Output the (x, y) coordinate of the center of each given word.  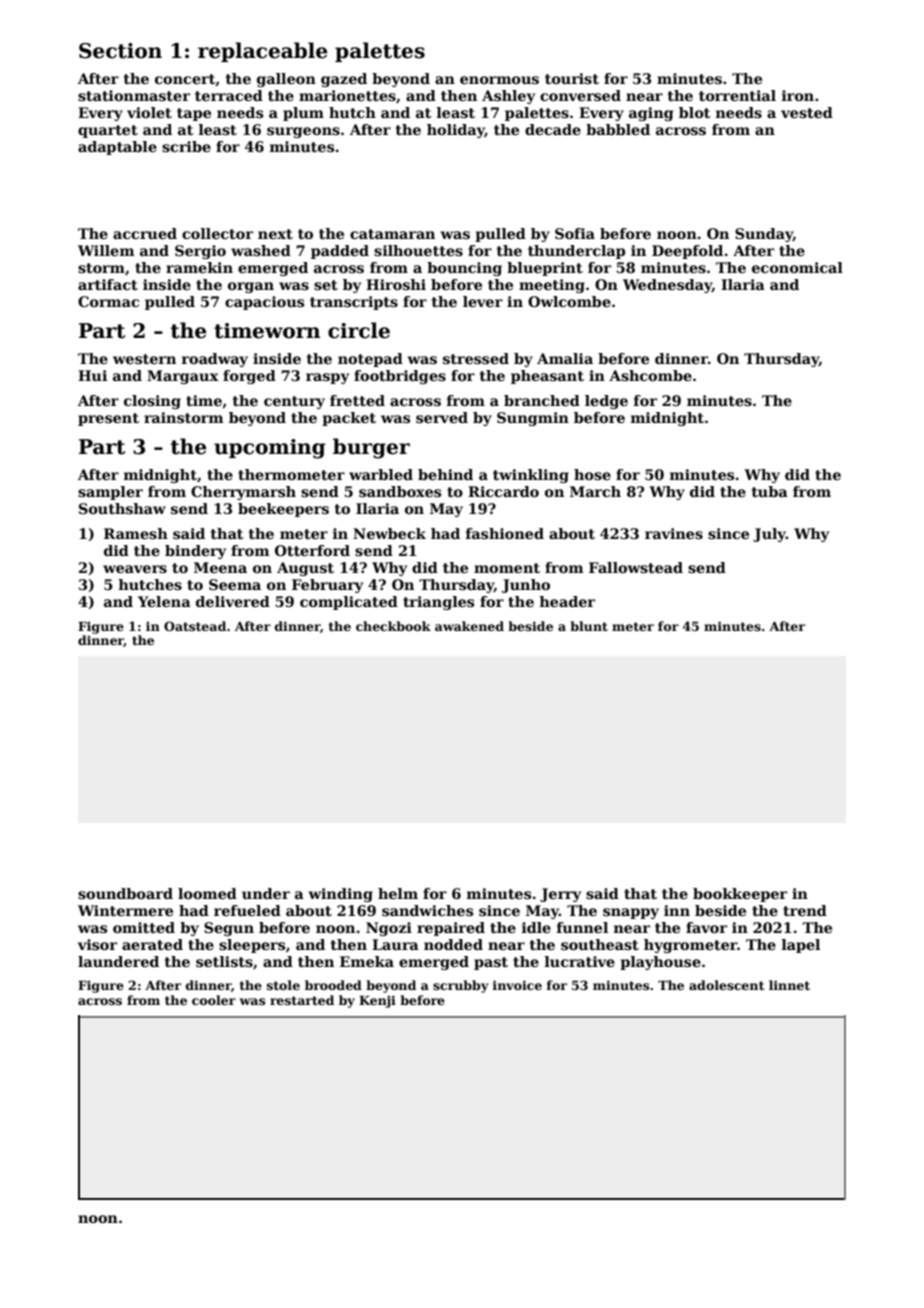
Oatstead (195, 626)
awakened (469, 626)
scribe (186, 146)
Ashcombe (650, 375)
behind (445, 474)
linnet (789, 985)
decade (553, 129)
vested (807, 112)
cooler (214, 1000)
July (769, 535)
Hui (92, 375)
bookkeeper (740, 895)
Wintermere (125, 910)
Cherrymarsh (243, 493)
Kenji (377, 1001)
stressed (476, 358)
